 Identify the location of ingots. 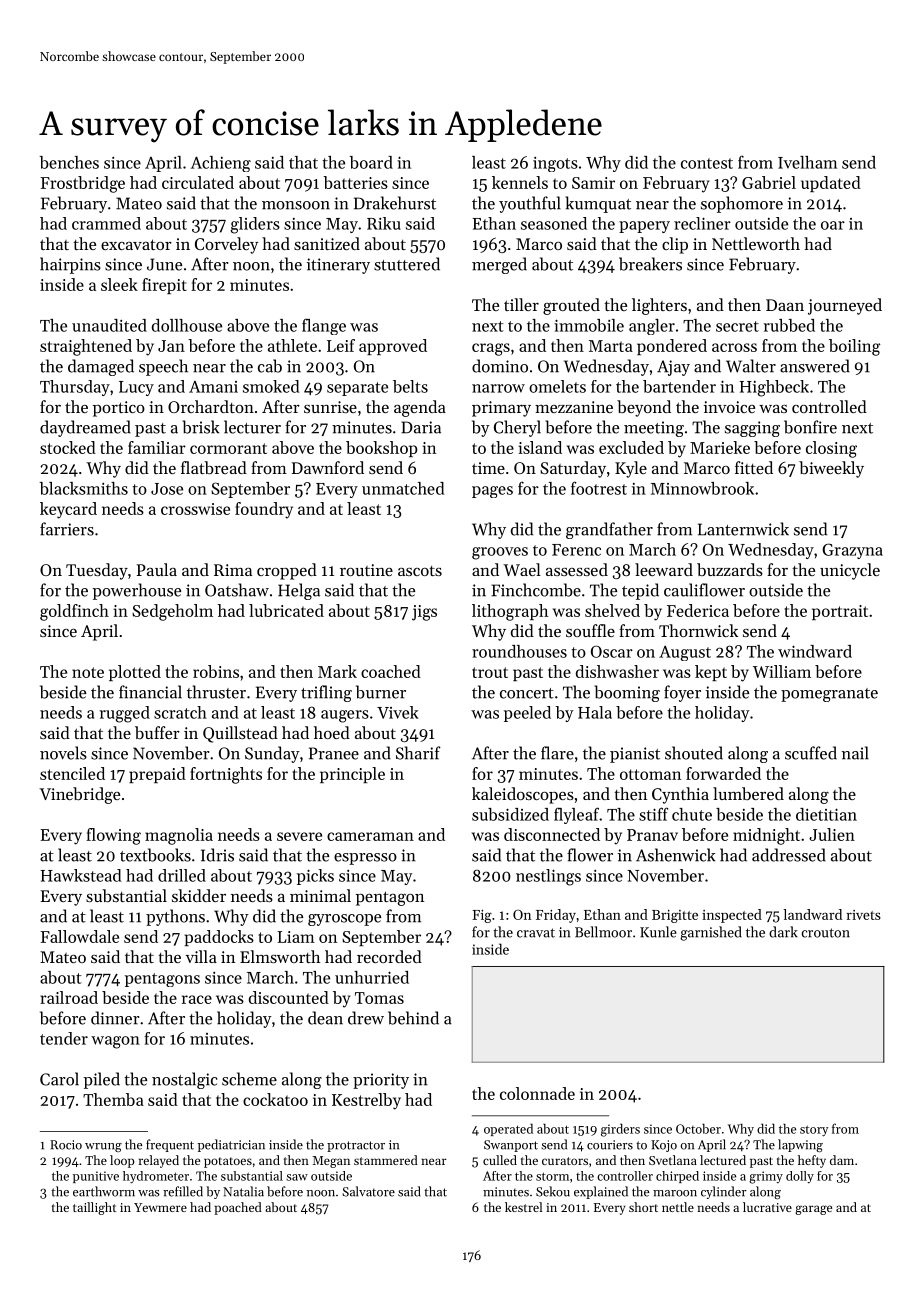
(555, 164).
